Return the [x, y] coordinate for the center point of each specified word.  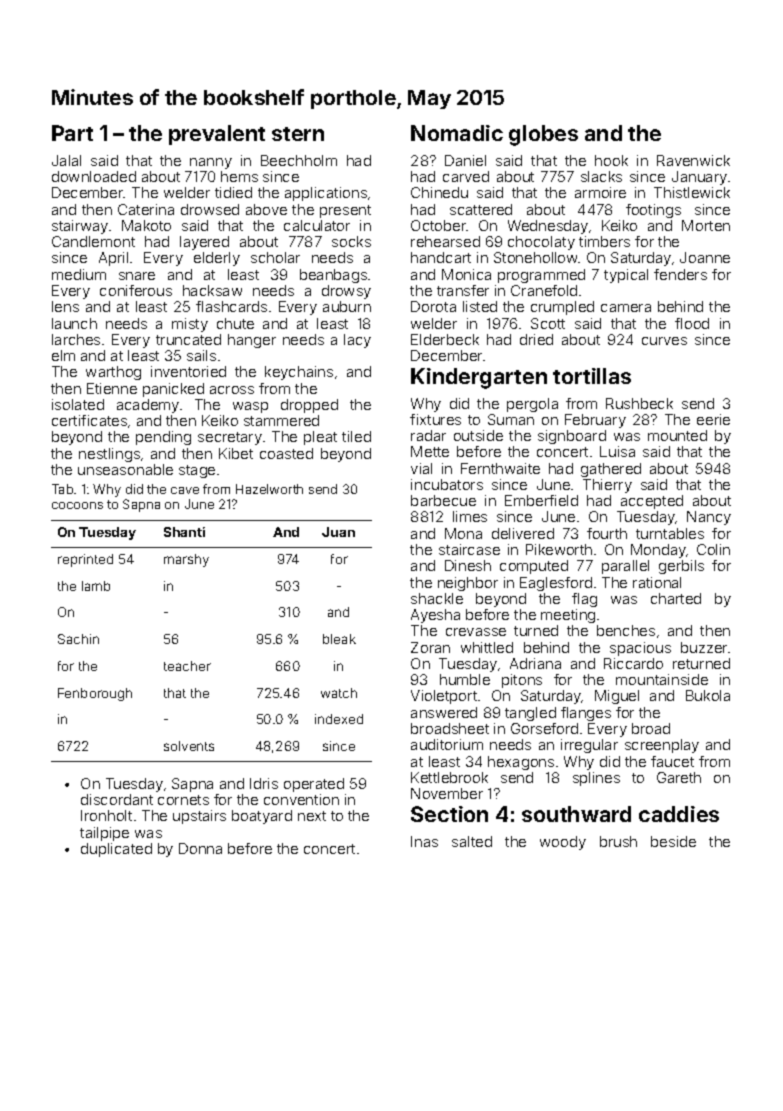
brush [618, 841]
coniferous [136, 290]
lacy [357, 341]
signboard [572, 437]
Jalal [66, 160]
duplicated [116, 850]
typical [626, 276]
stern [298, 134]
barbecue [443, 500]
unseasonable [125, 469]
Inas [424, 841]
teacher [187, 666]
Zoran [430, 647]
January [699, 178]
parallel [625, 567]
